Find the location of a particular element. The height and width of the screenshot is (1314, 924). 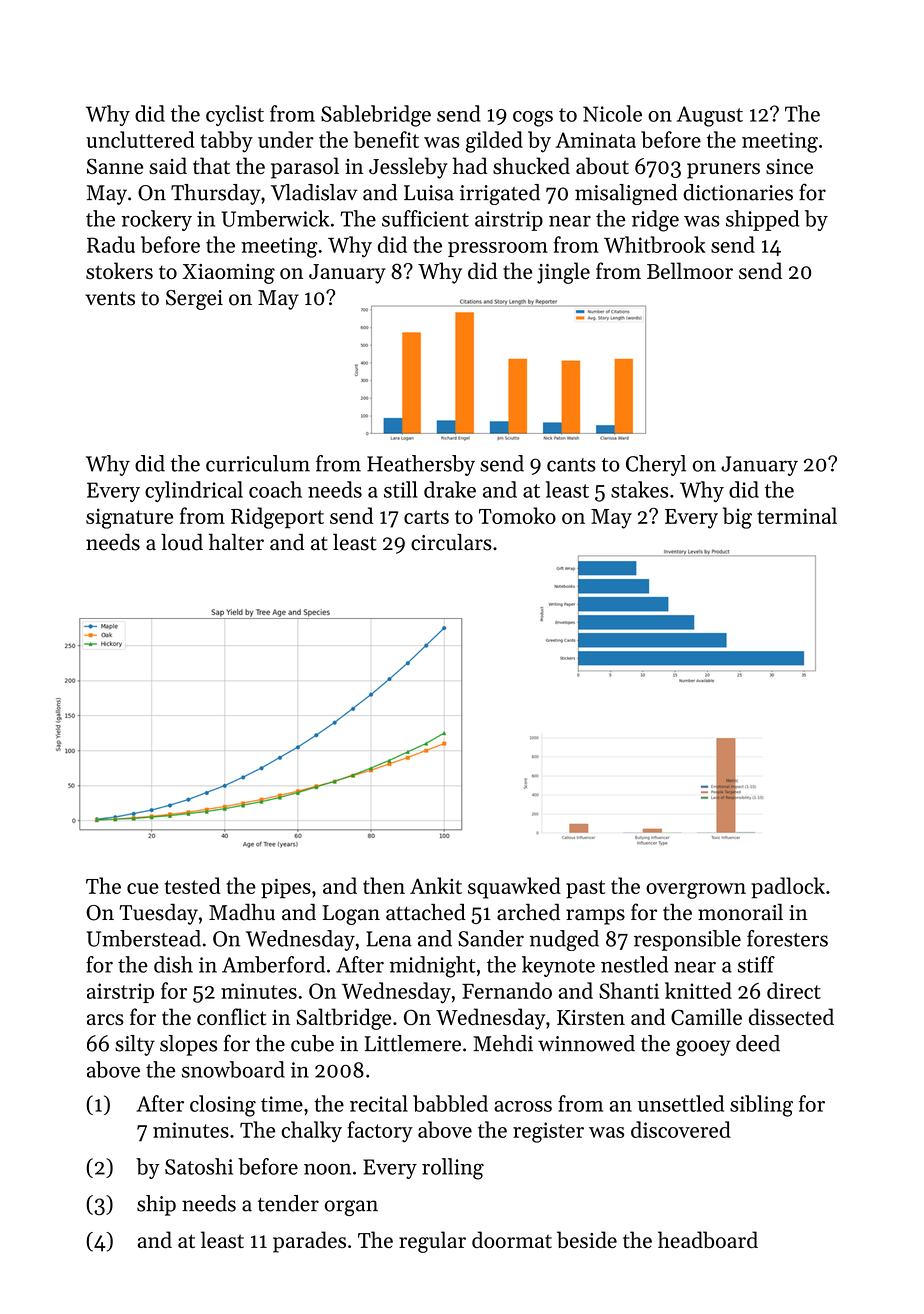

tabby is located at coordinates (226, 142).
